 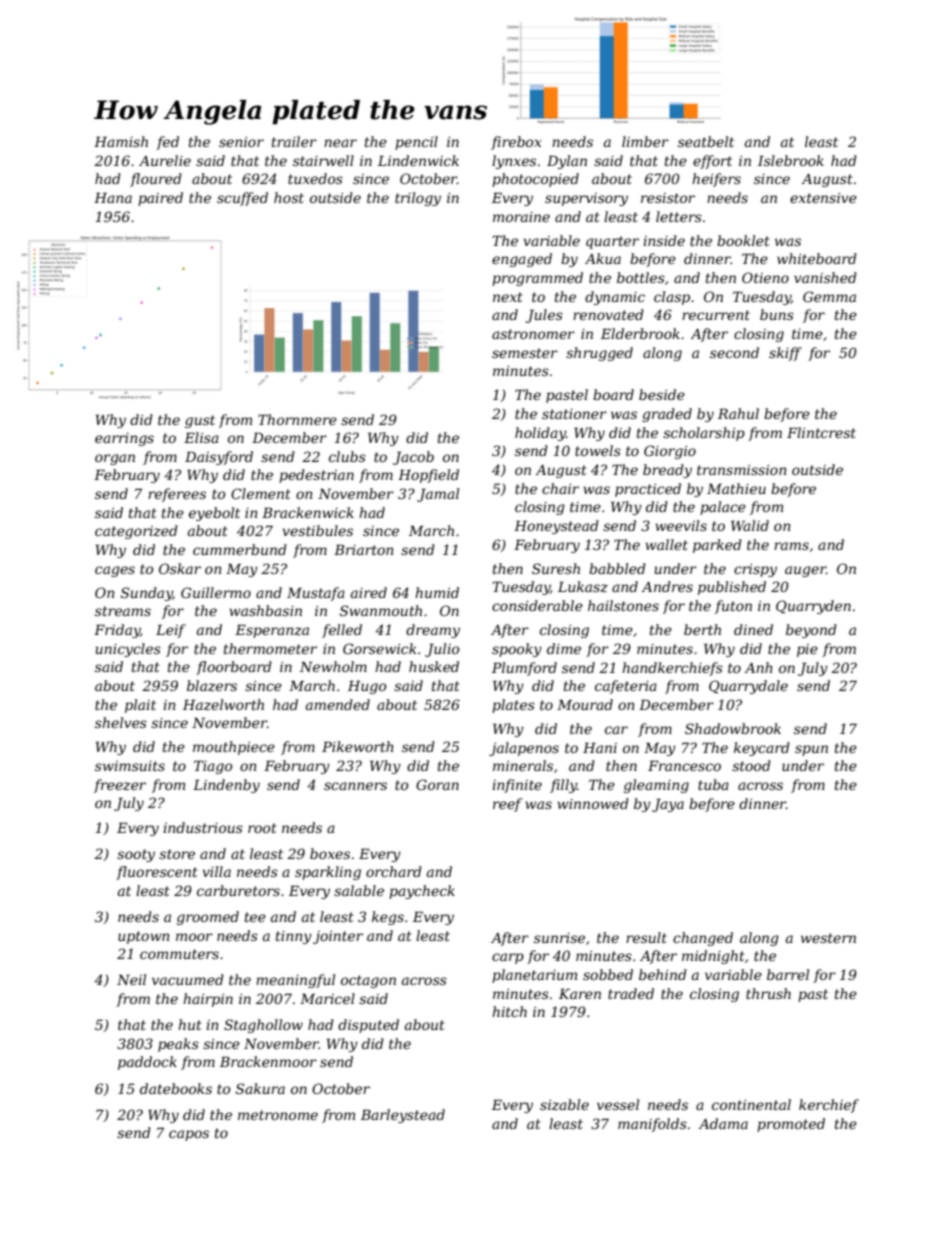 I want to click on seatbelt, so click(x=706, y=141).
